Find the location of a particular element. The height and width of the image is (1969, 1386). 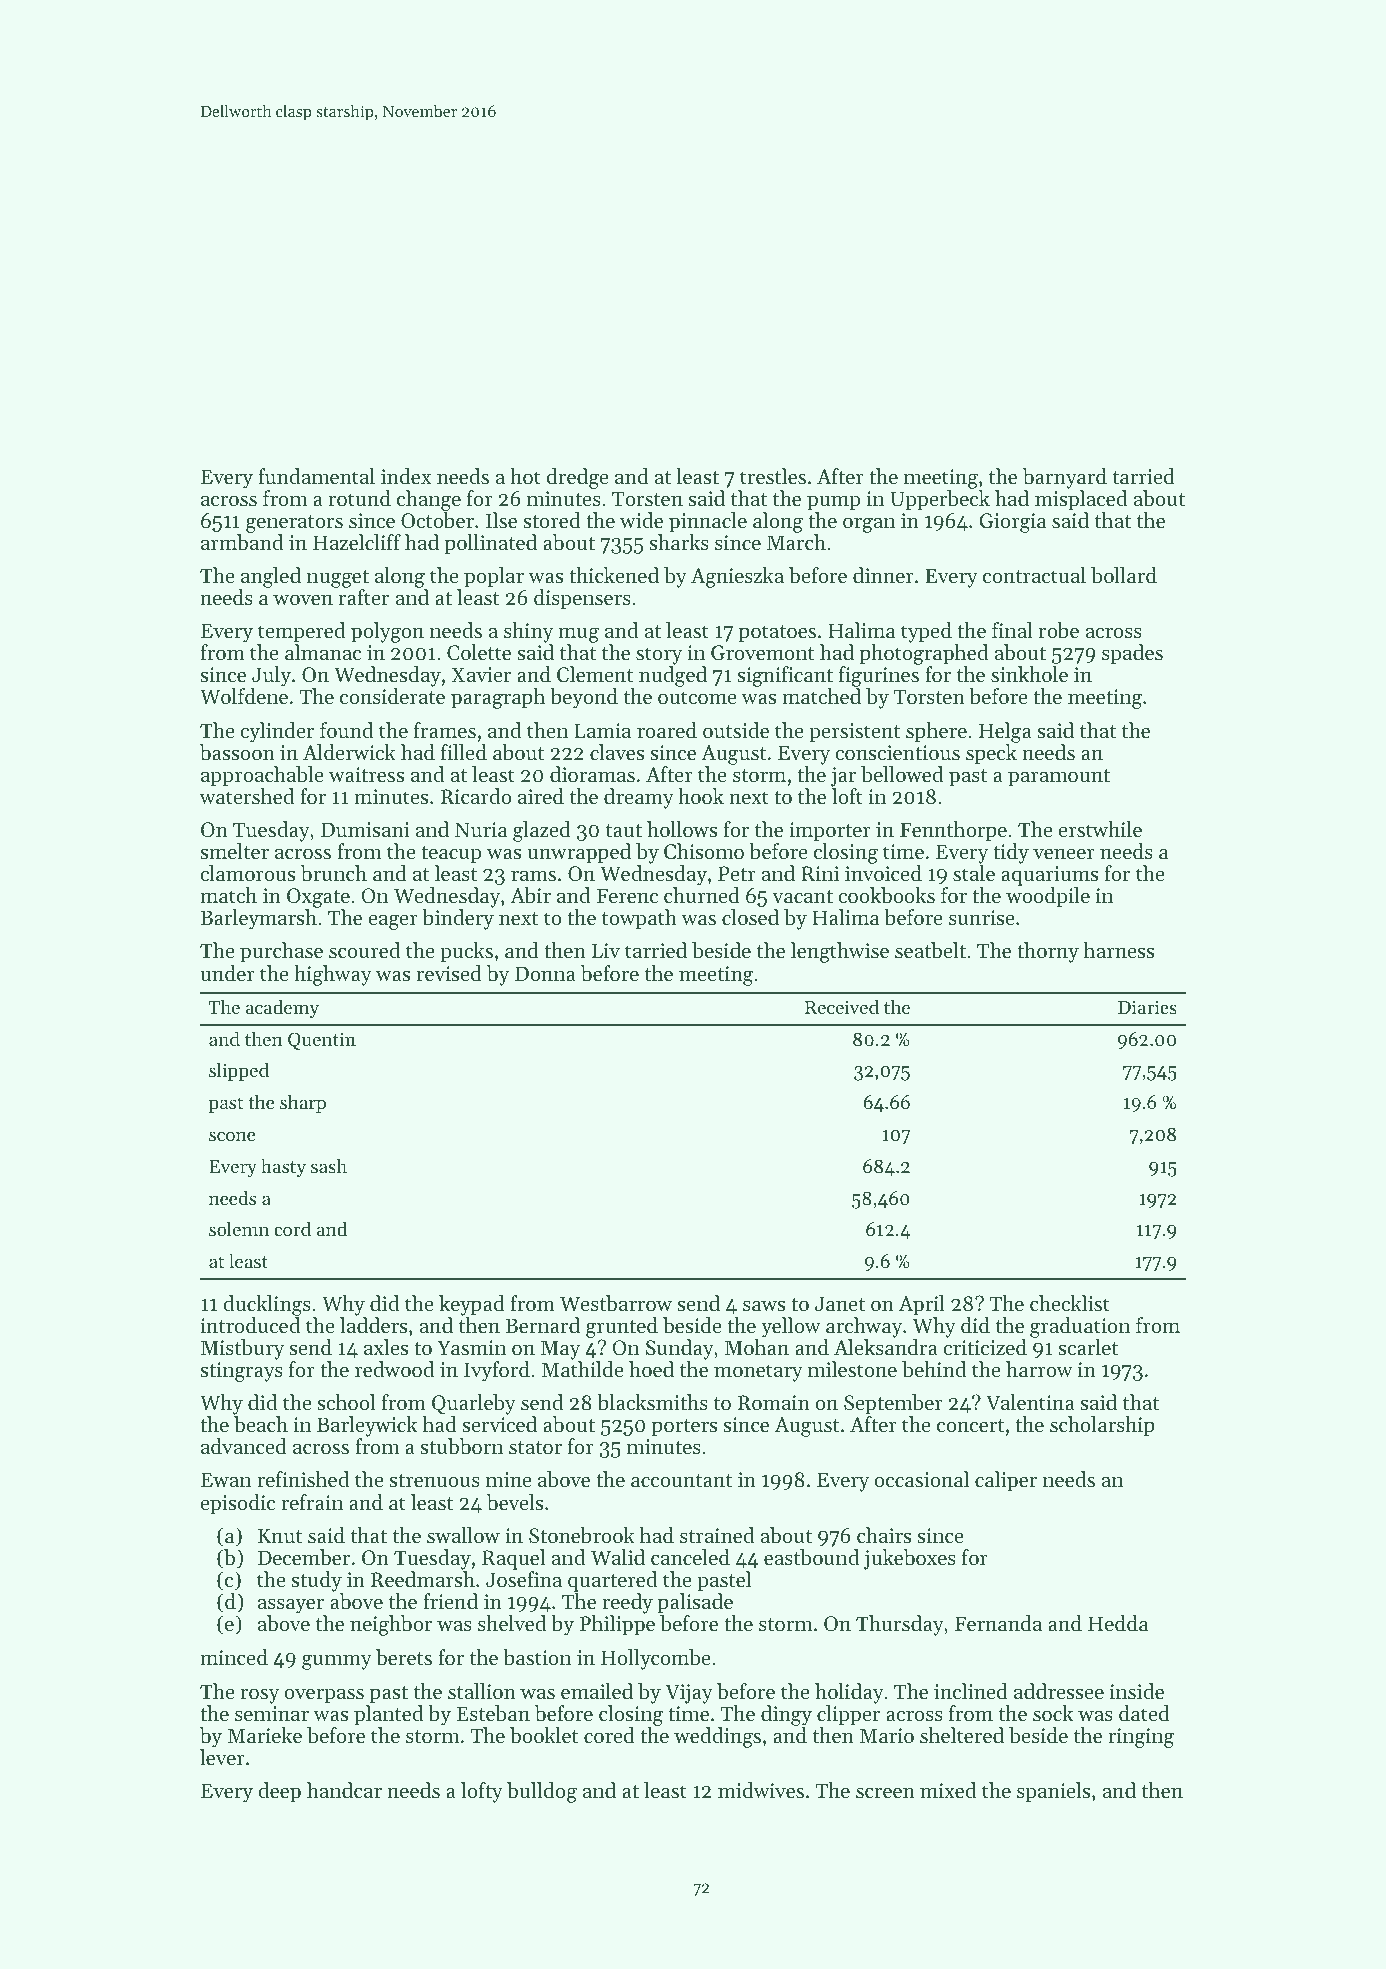

fundamental is located at coordinates (316, 476).
